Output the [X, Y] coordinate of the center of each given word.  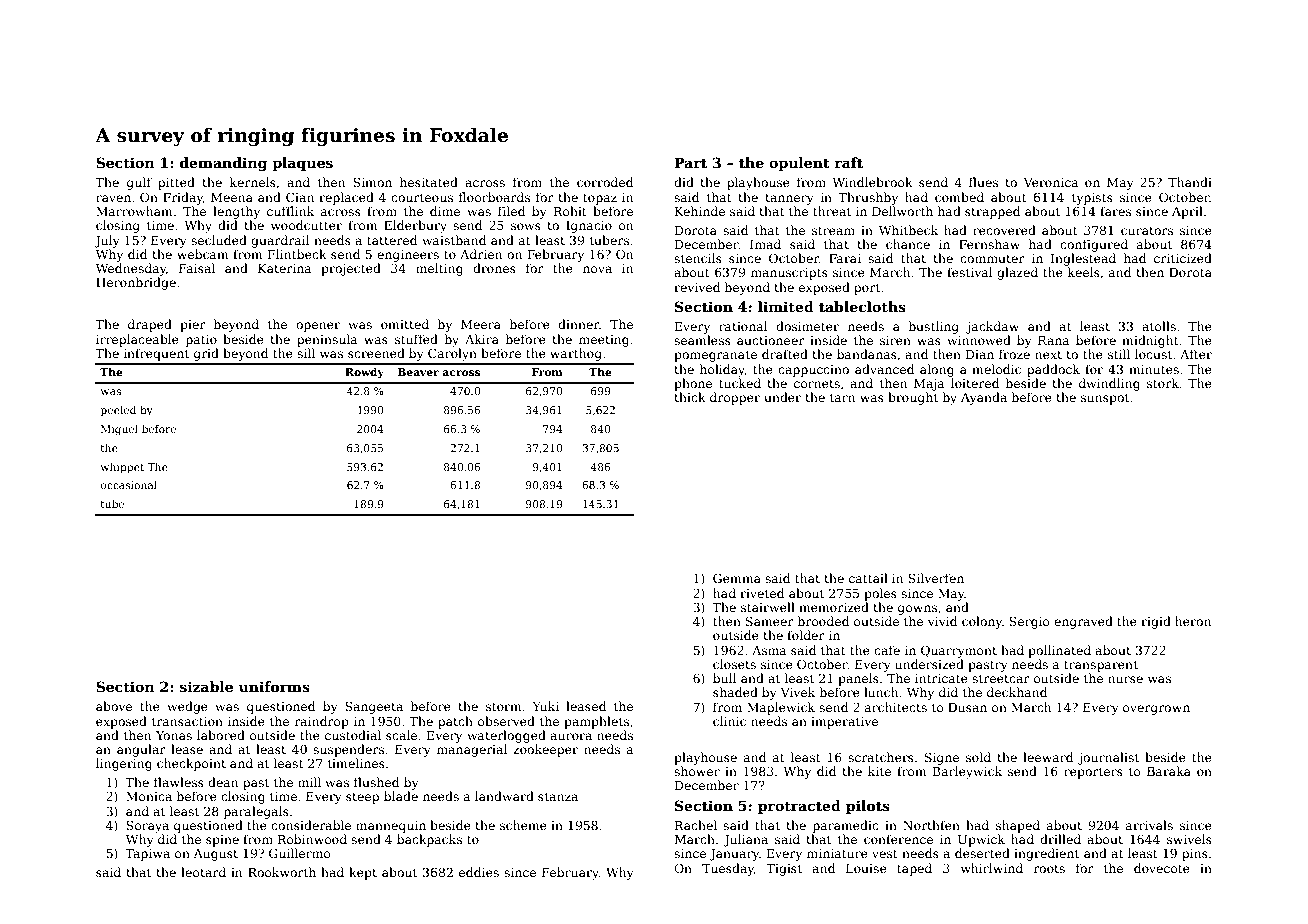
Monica [149, 796]
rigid [1156, 622]
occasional [129, 485]
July [107, 241]
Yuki [545, 706]
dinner [578, 324]
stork [1163, 383]
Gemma [737, 578]
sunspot [1105, 399]
